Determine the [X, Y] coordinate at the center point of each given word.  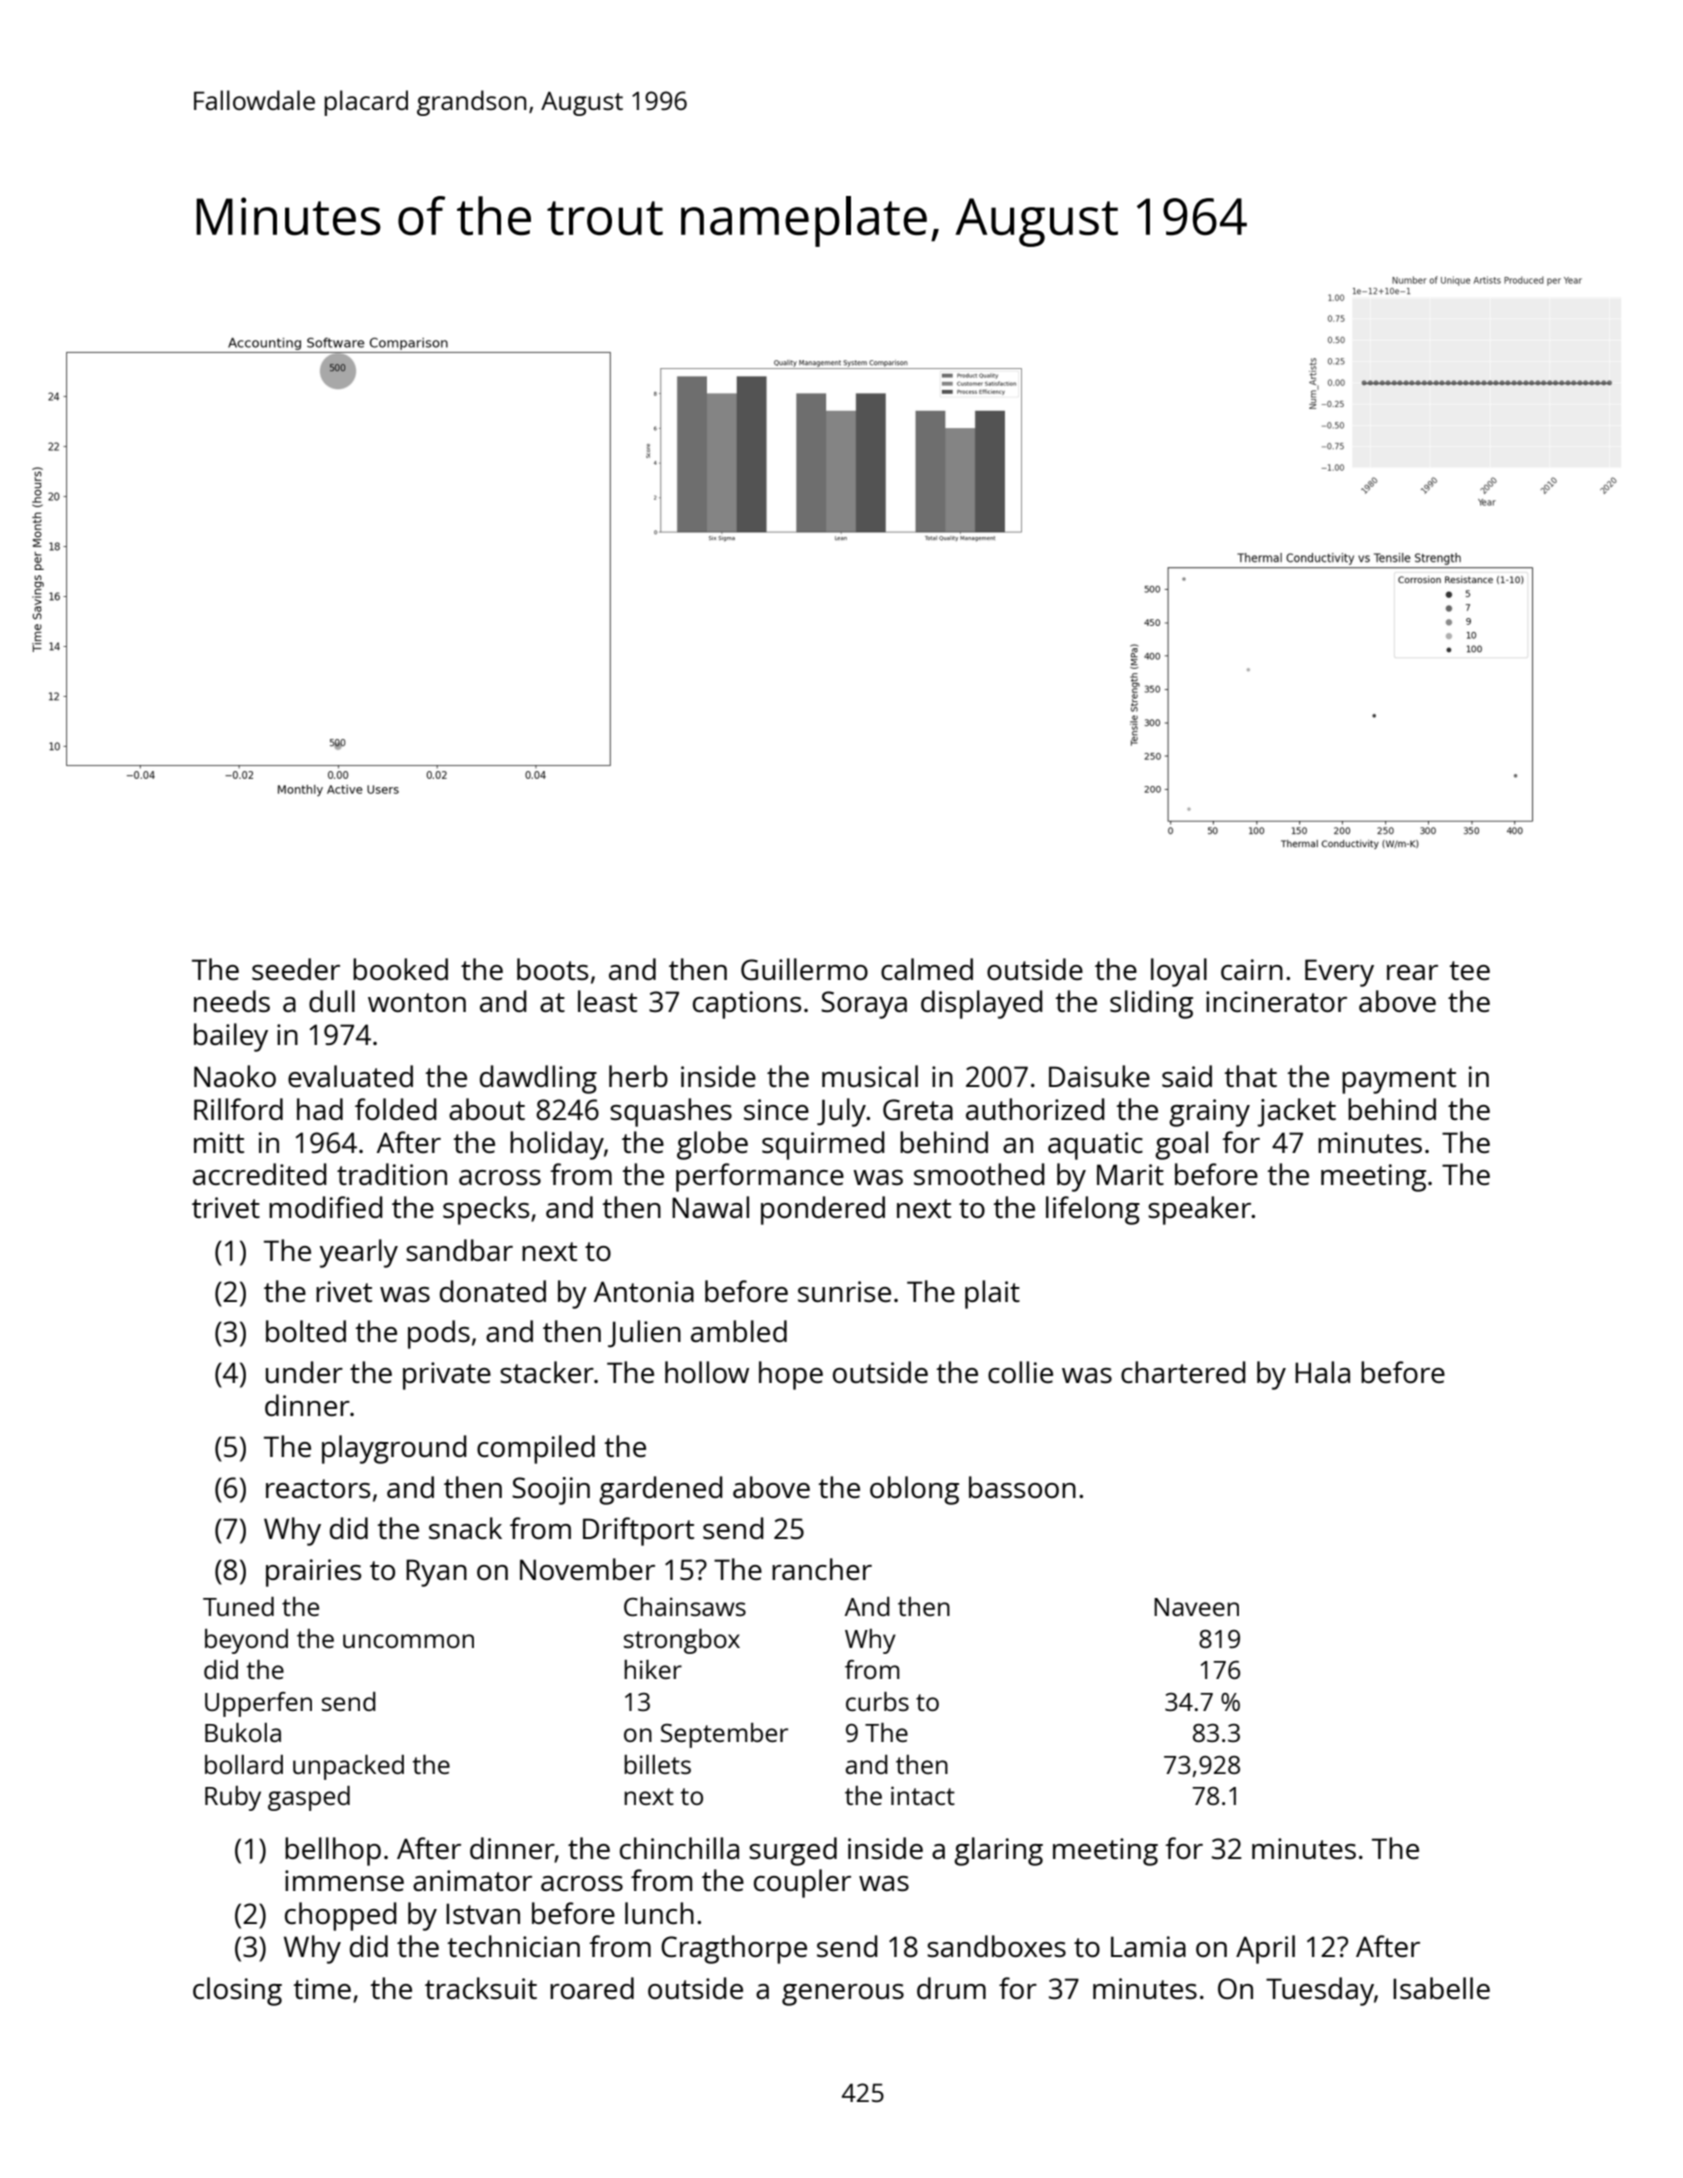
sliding [1151, 1004]
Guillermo [804, 969]
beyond [246, 1641]
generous [843, 1995]
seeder [296, 969]
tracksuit [481, 1988]
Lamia [1148, 1946]
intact [923, 1795]
